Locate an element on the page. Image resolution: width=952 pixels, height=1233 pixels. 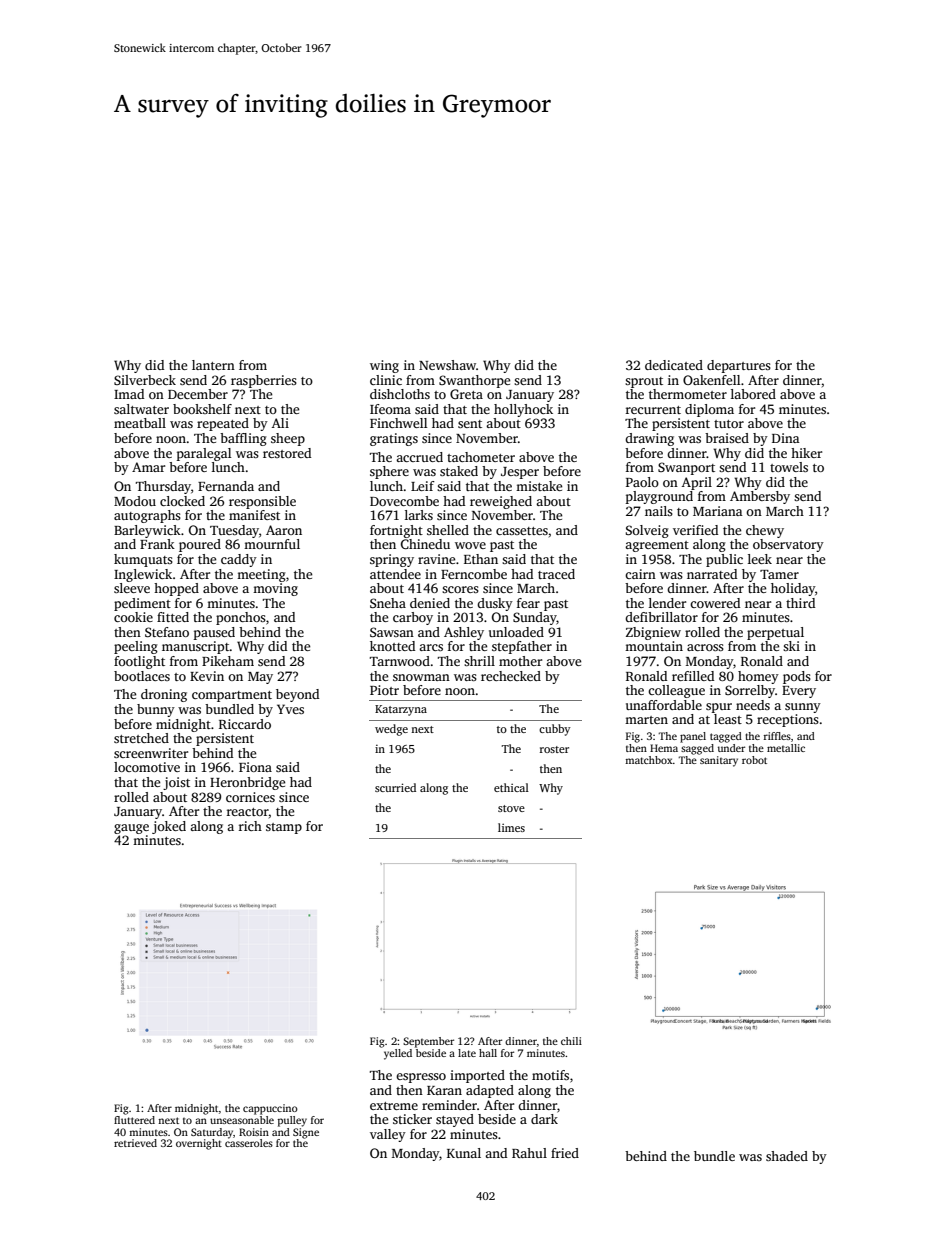
stove is located at coordinates (511, 808).
